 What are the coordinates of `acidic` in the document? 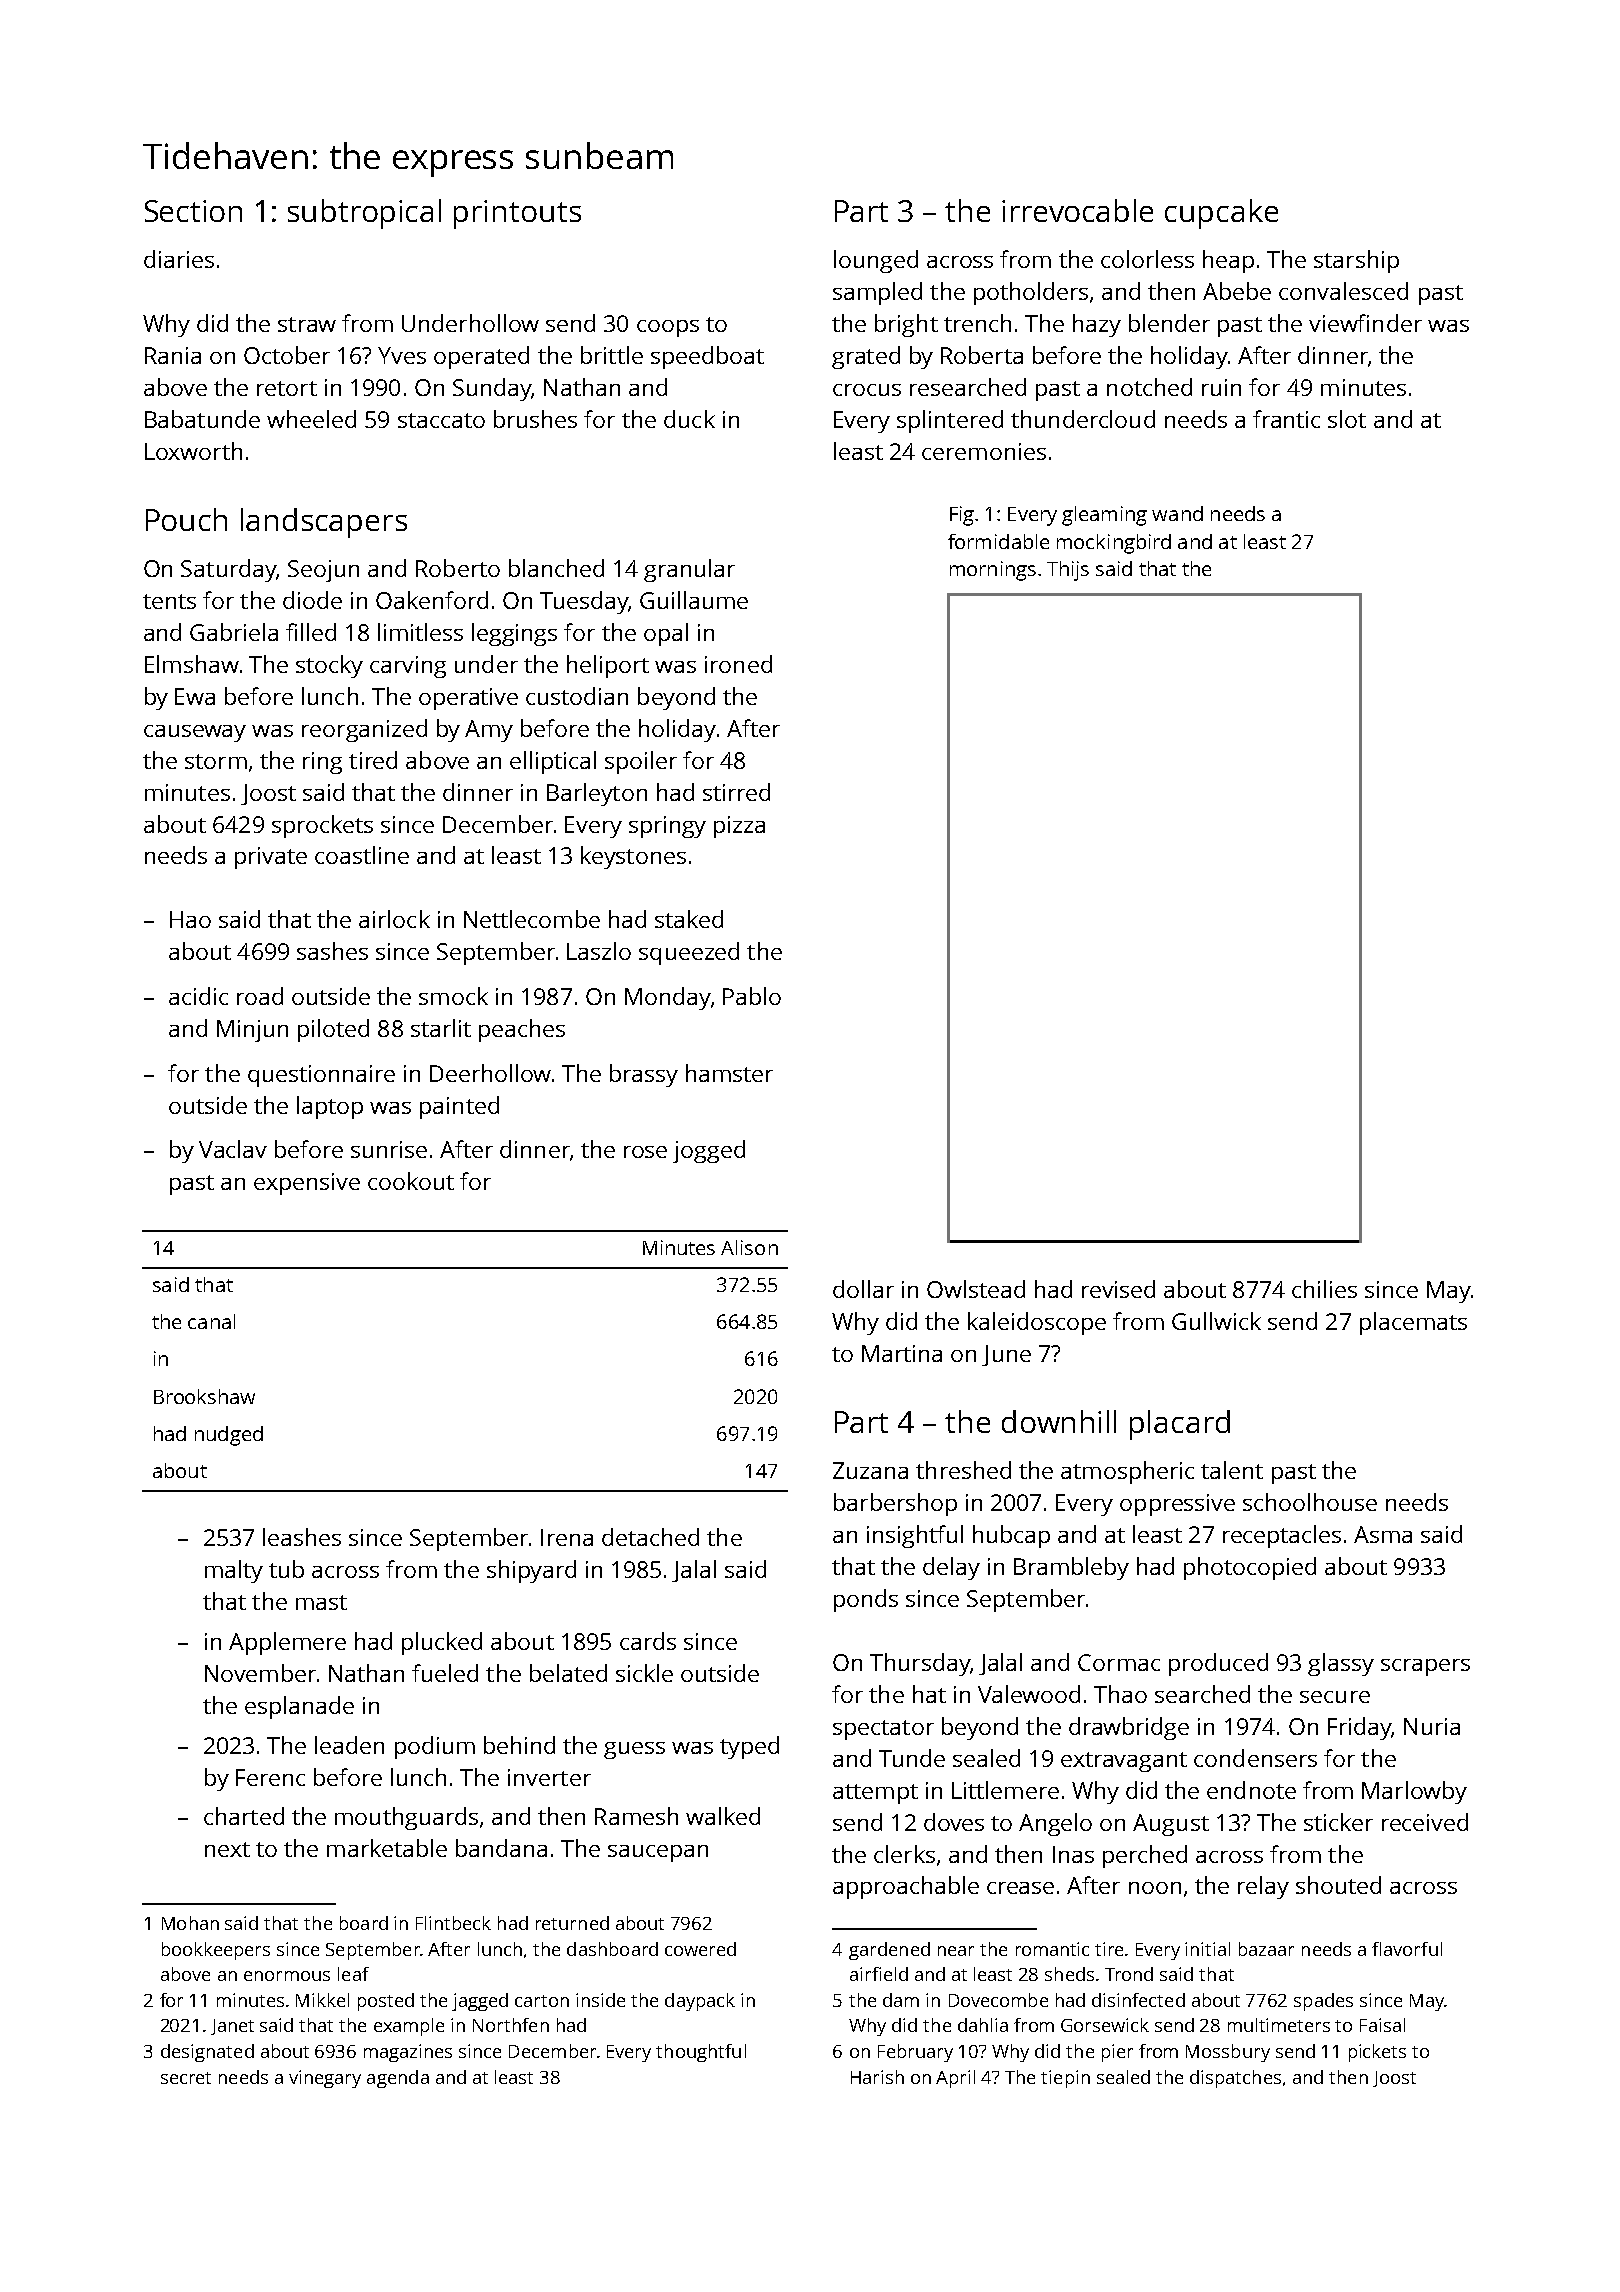 It's located at (198, 996).
